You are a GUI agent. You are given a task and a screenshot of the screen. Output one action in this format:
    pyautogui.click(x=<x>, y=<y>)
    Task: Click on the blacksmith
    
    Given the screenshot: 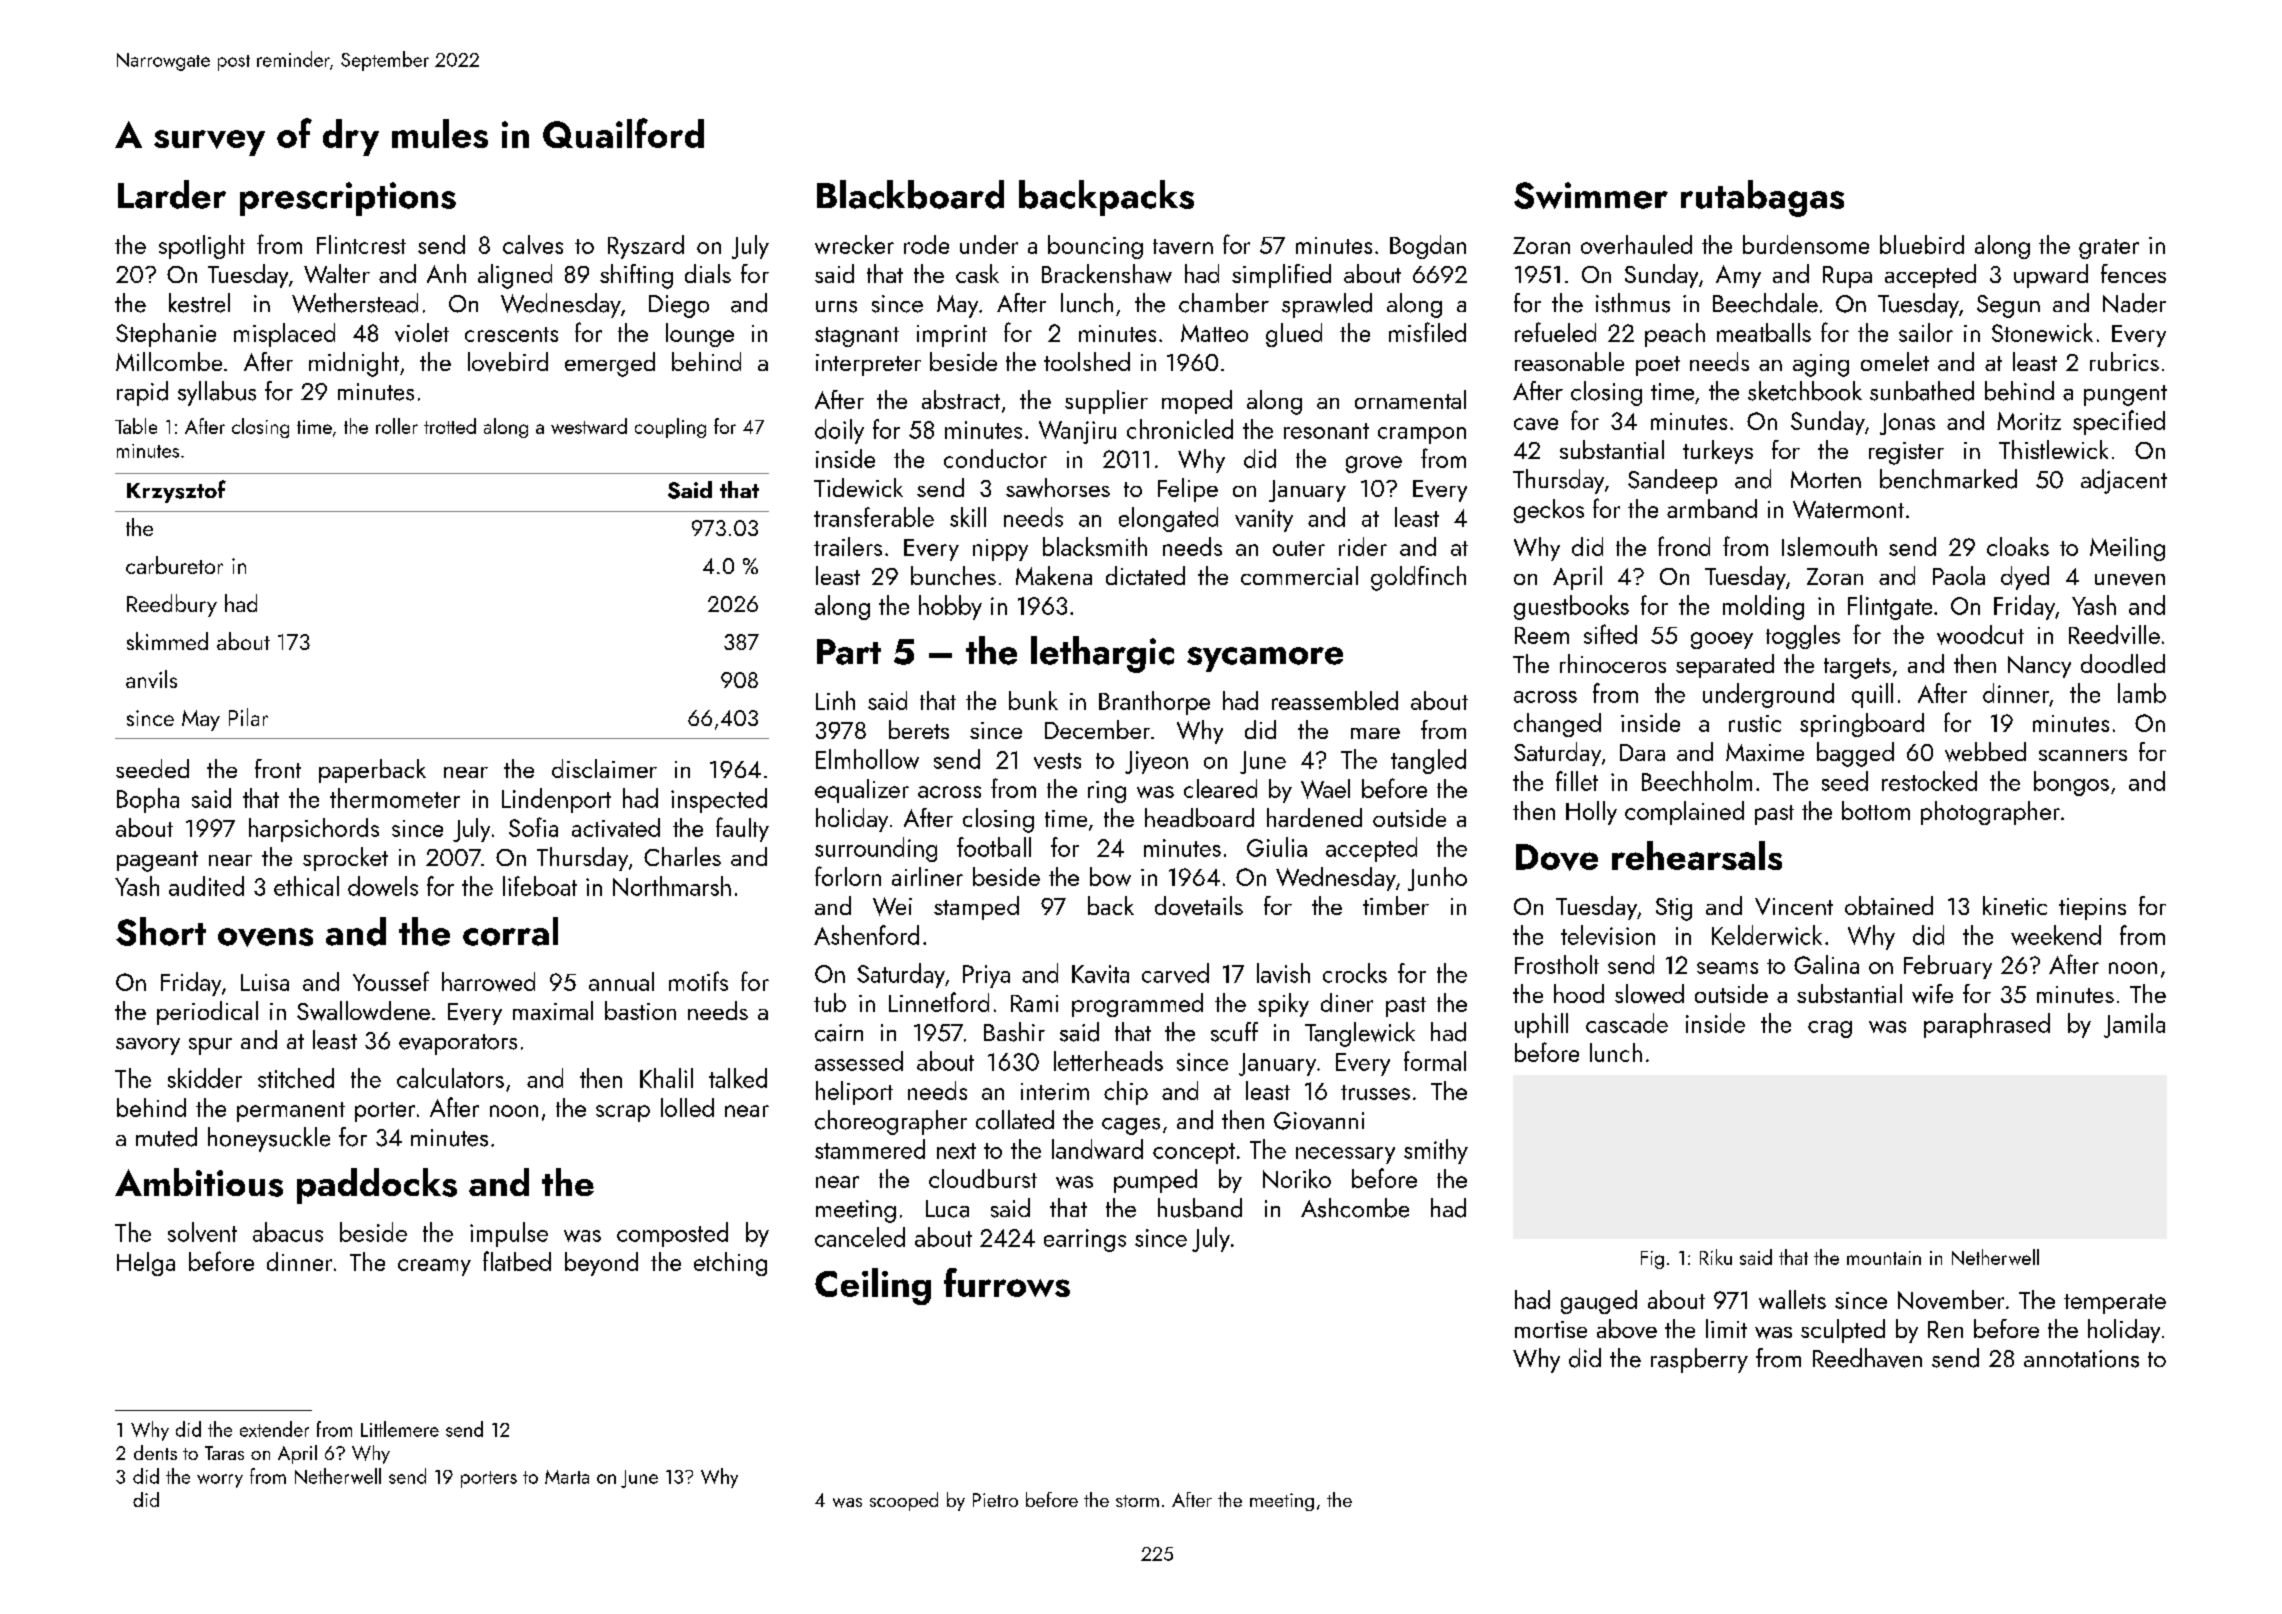 What is the action you would take?
    pyautogui.click(x=1095, y=546)
